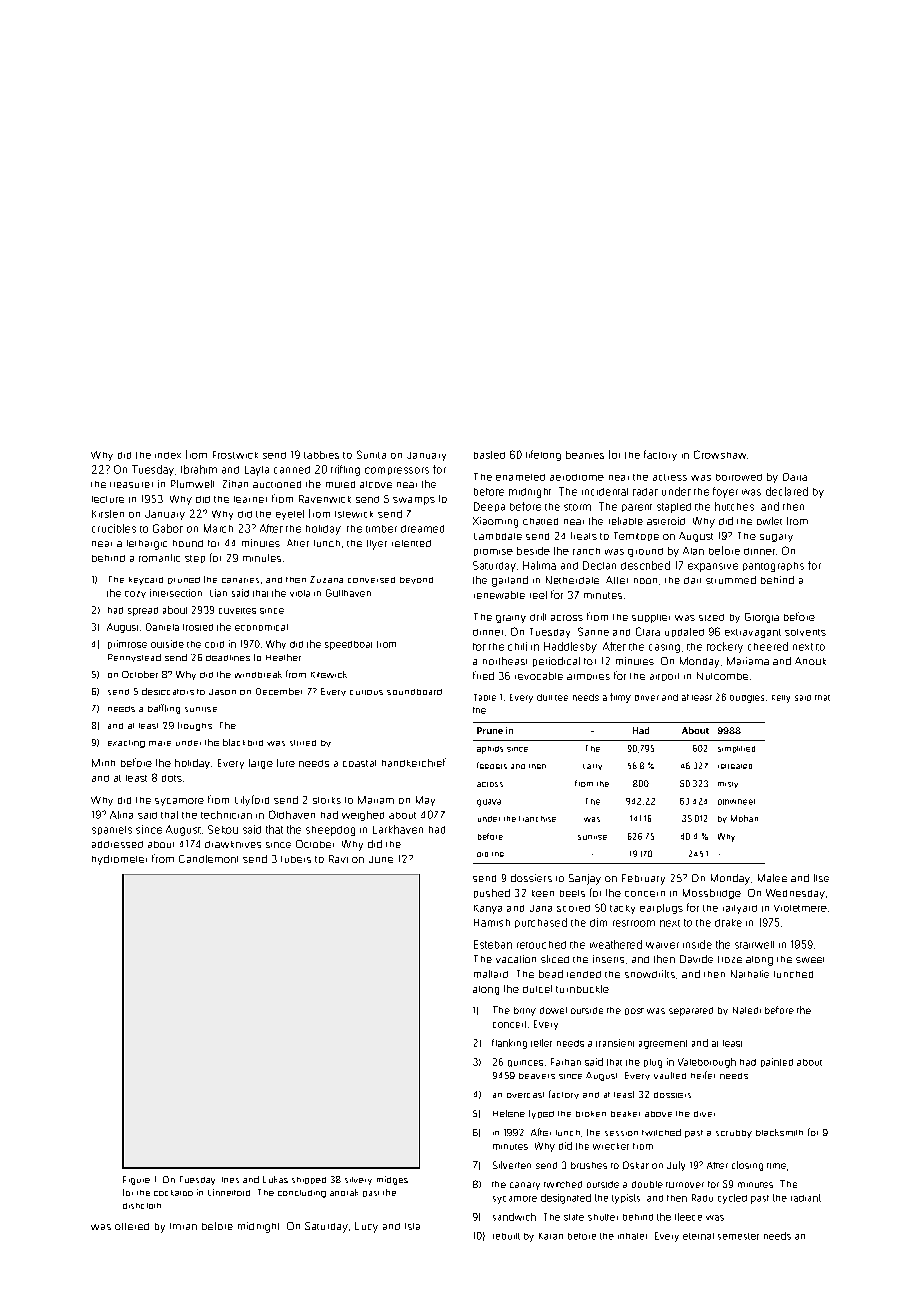 This screenshot has height=1308, width=924. What do you see at coordinates (483, 675) in the screenshot?
I see `fried` at bounding box center [483, 675].
